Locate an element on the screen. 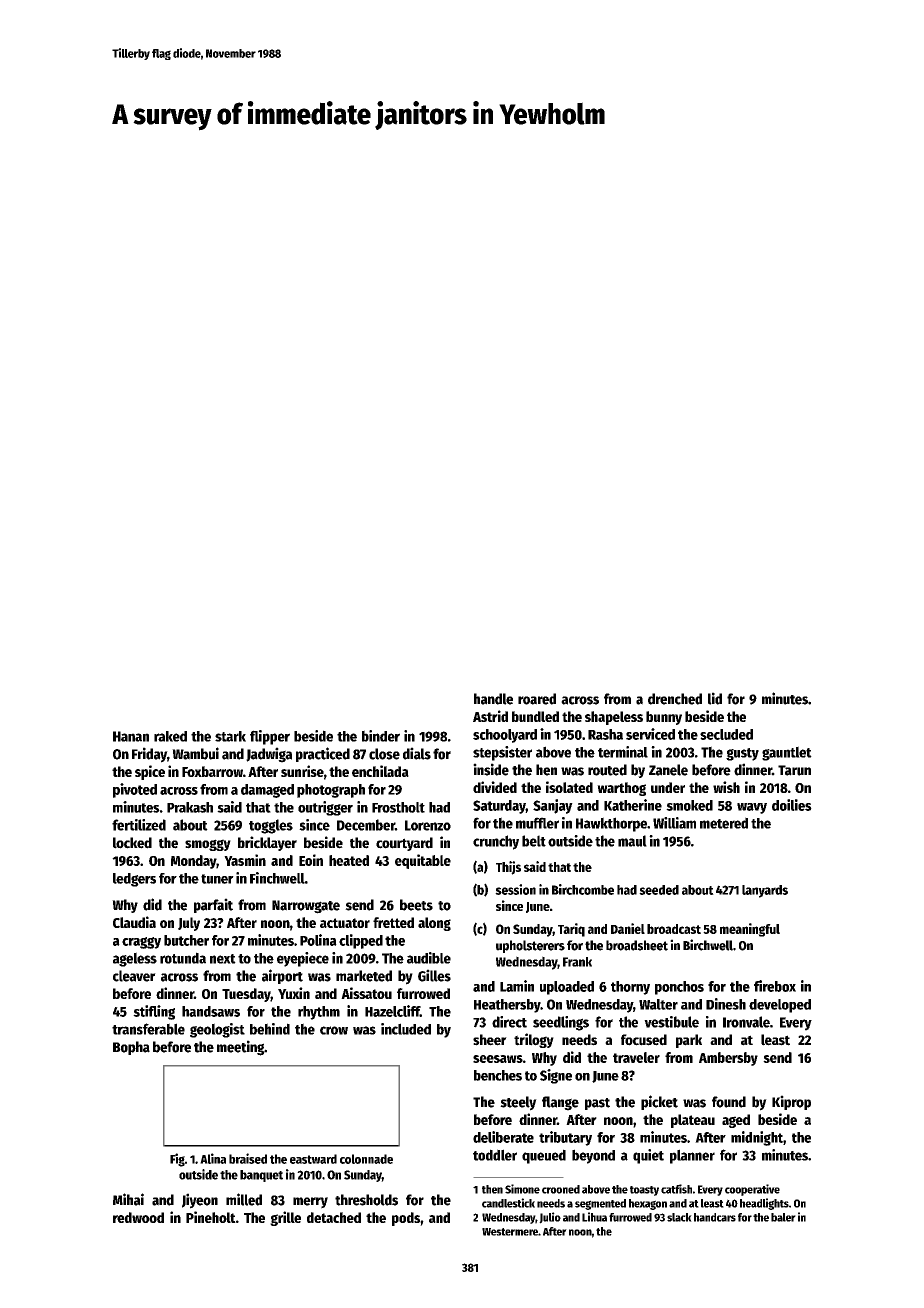 This screenshot has width=924, height=1308. thorny is located at coordinates (630, 988).
